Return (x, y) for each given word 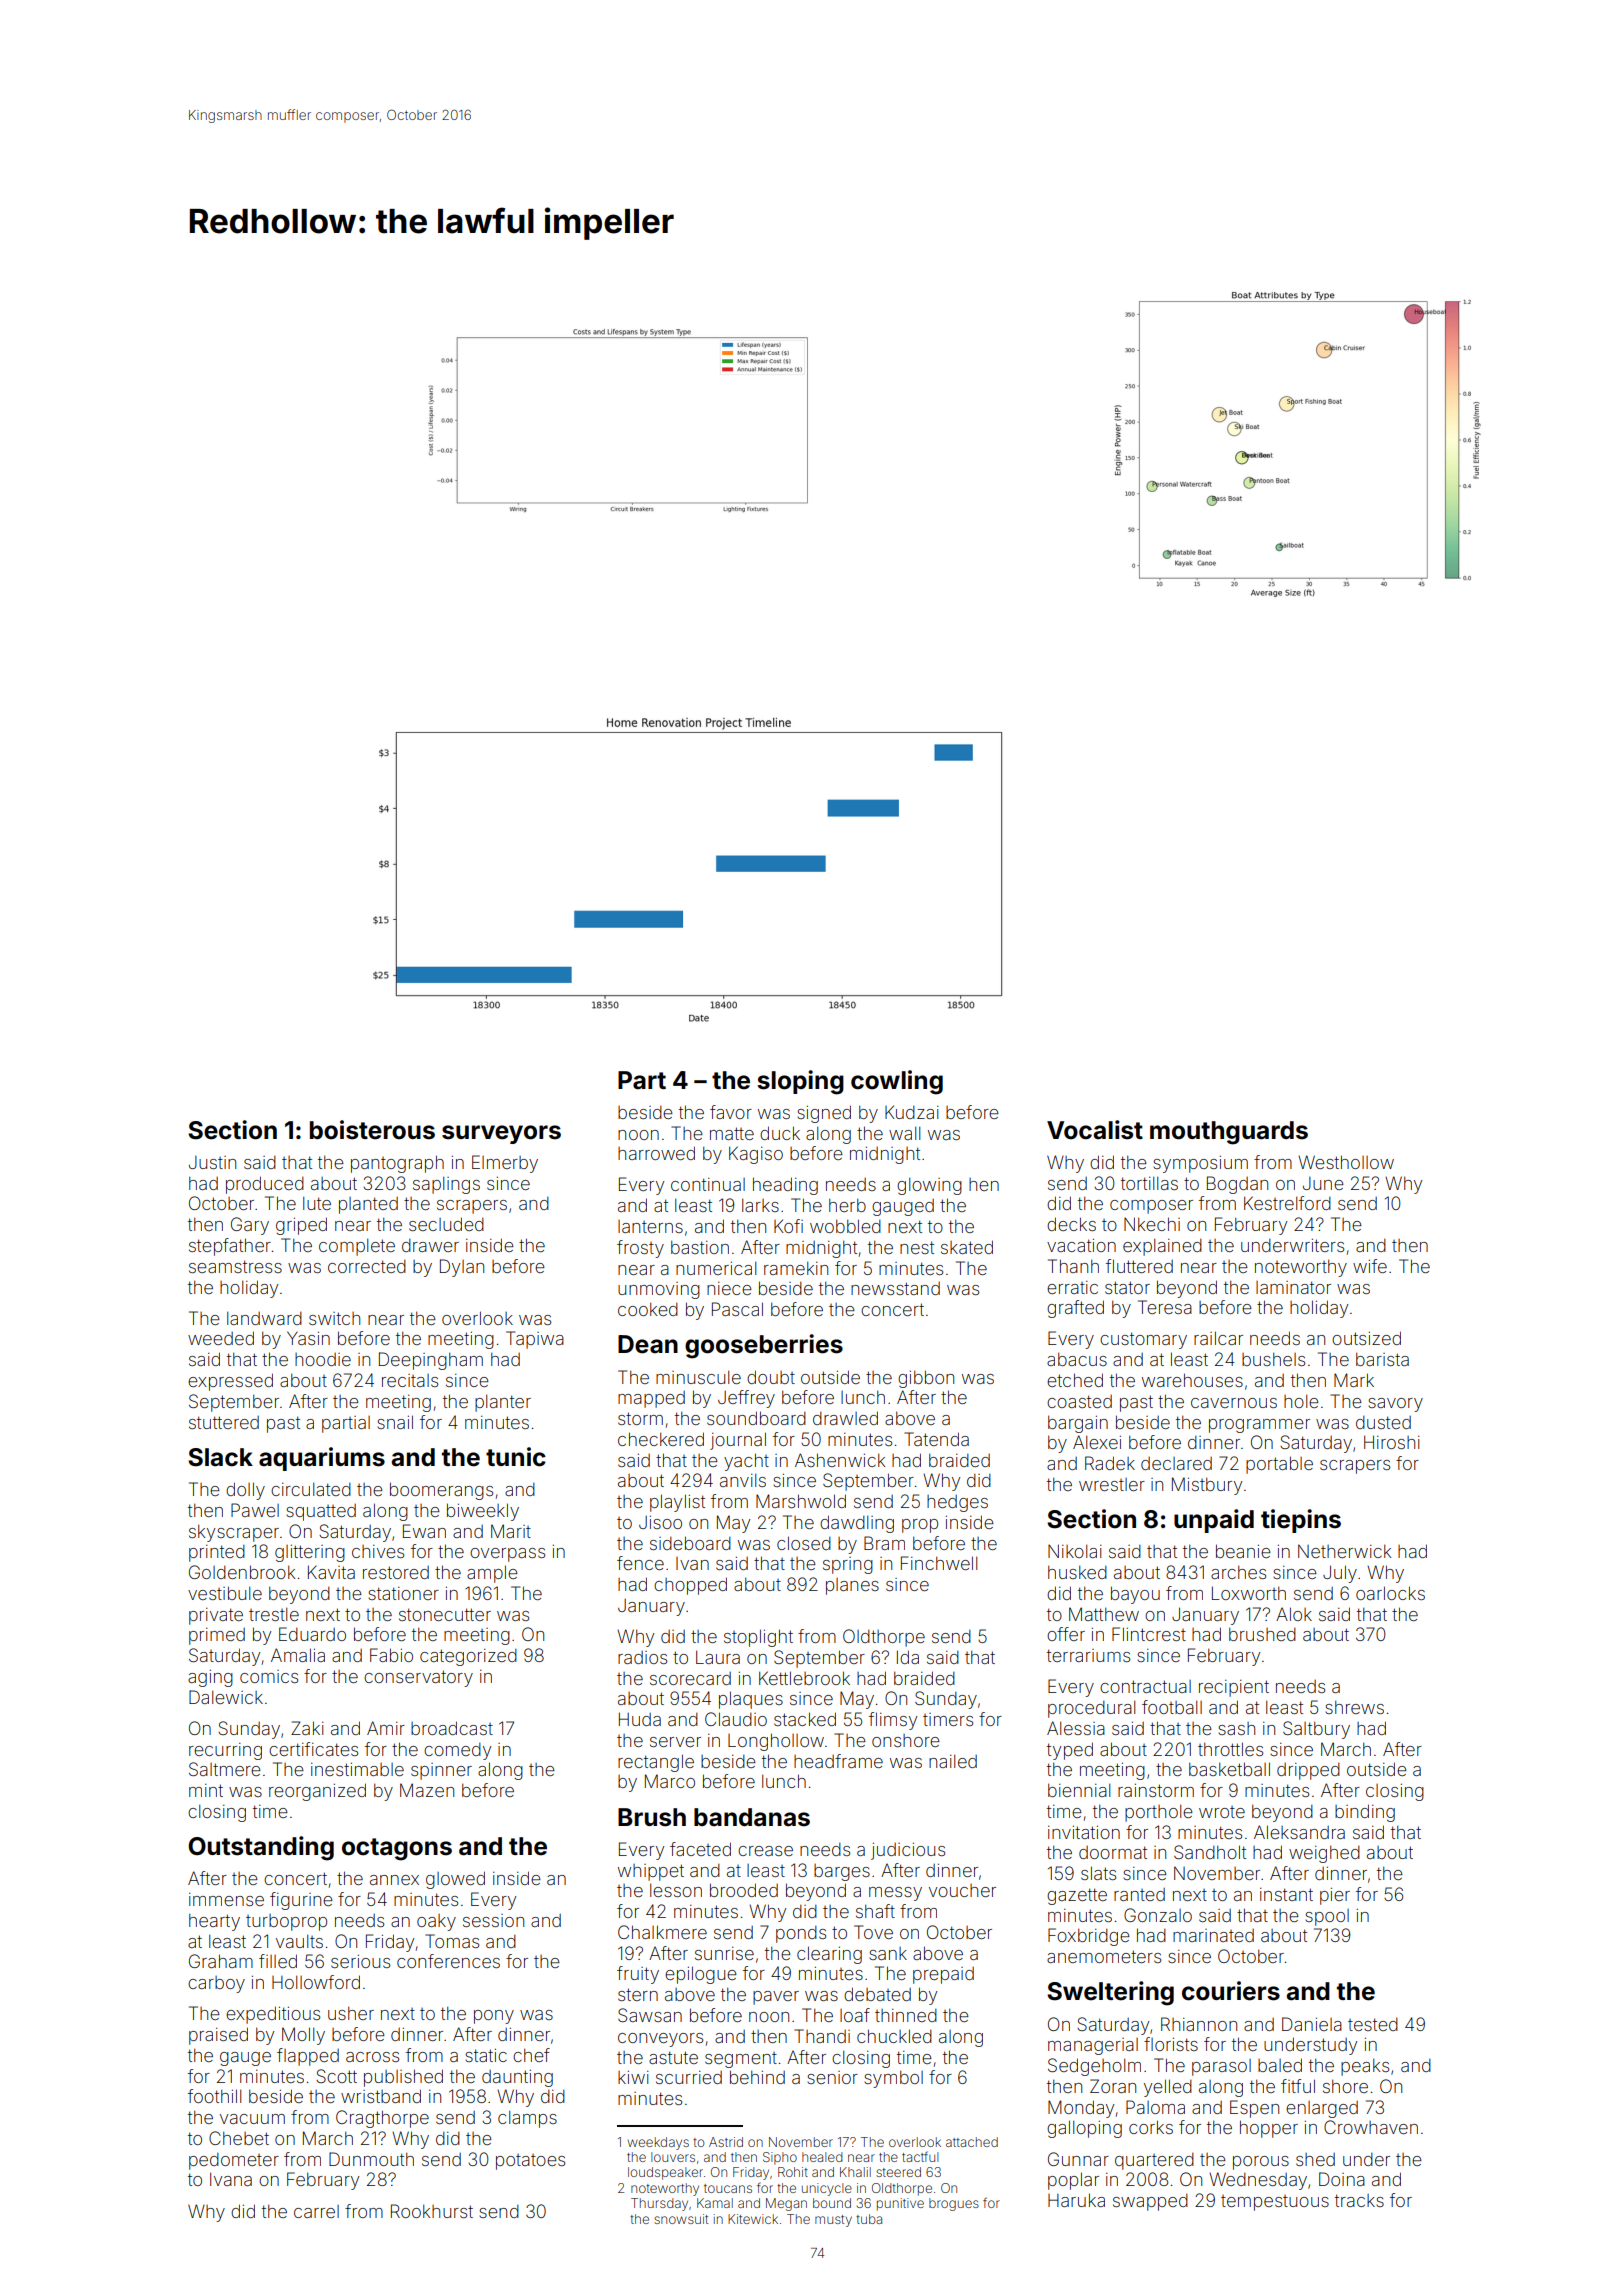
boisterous (372, 1130)
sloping (800, 1082)
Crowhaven (1371, 2127)
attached (972, 2142)
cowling (897, 1082)
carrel (316, 2211)
